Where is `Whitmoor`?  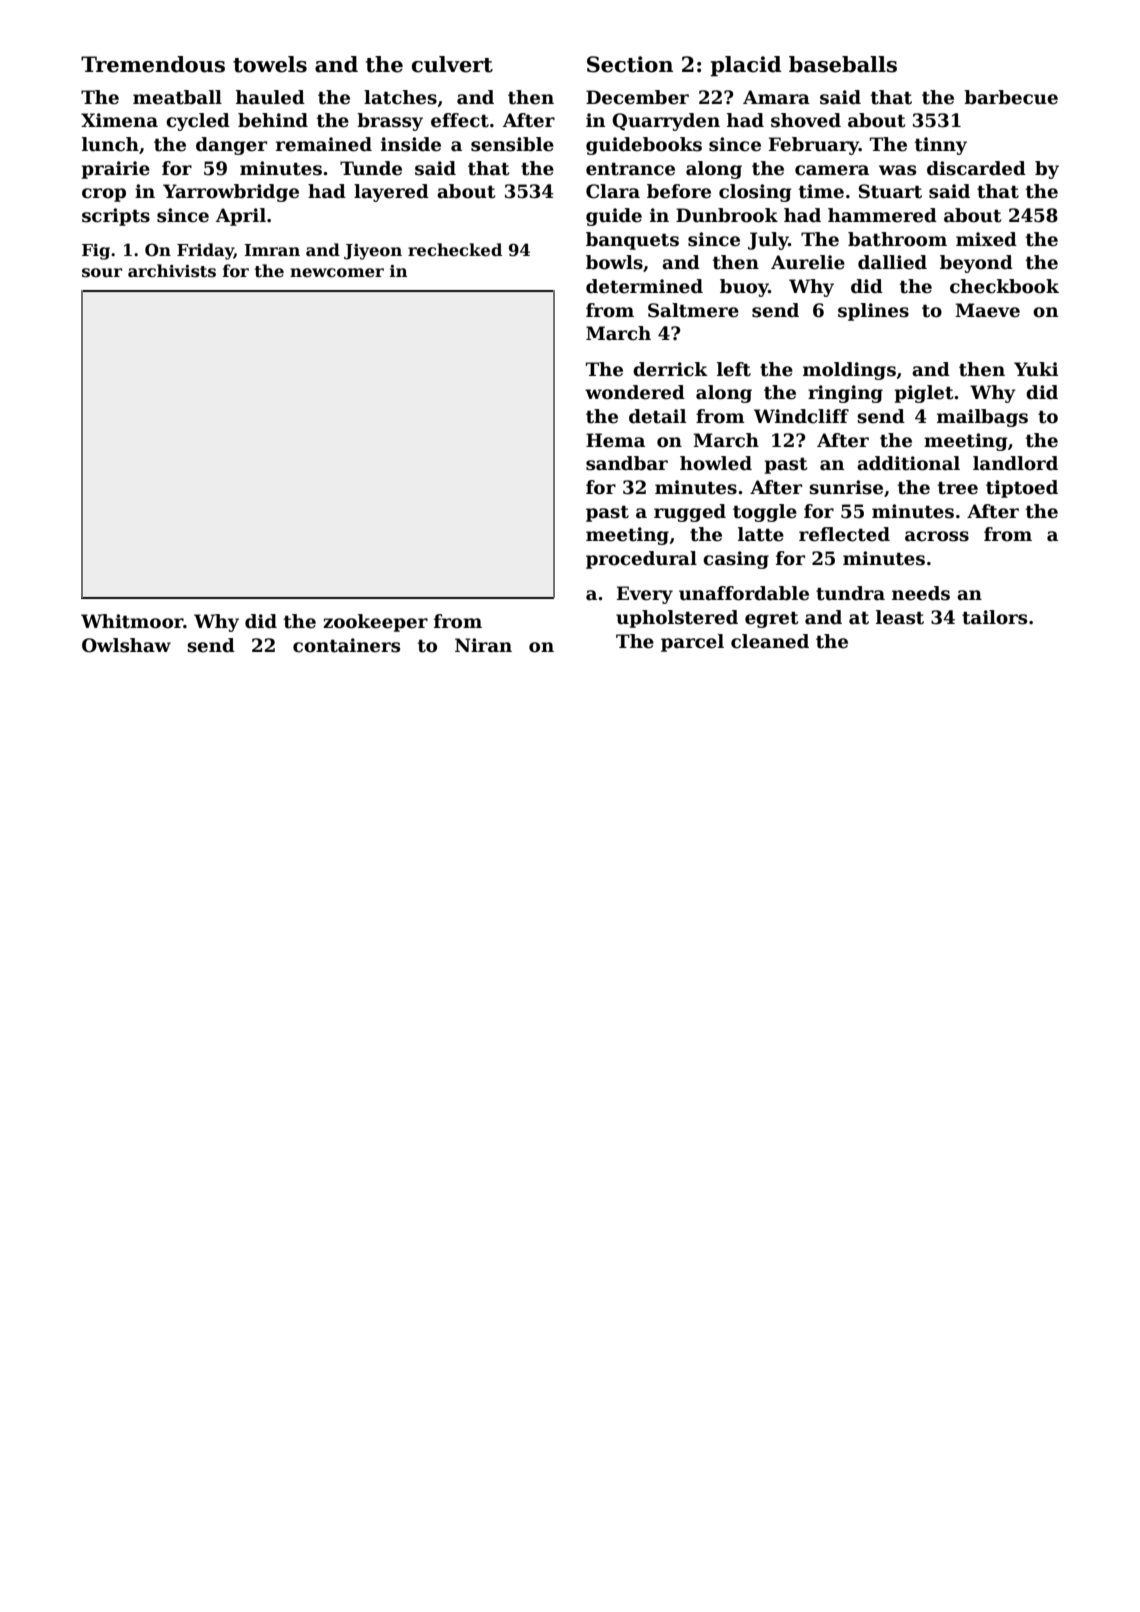
Whitmoor is located at coordinates (132, 621).
